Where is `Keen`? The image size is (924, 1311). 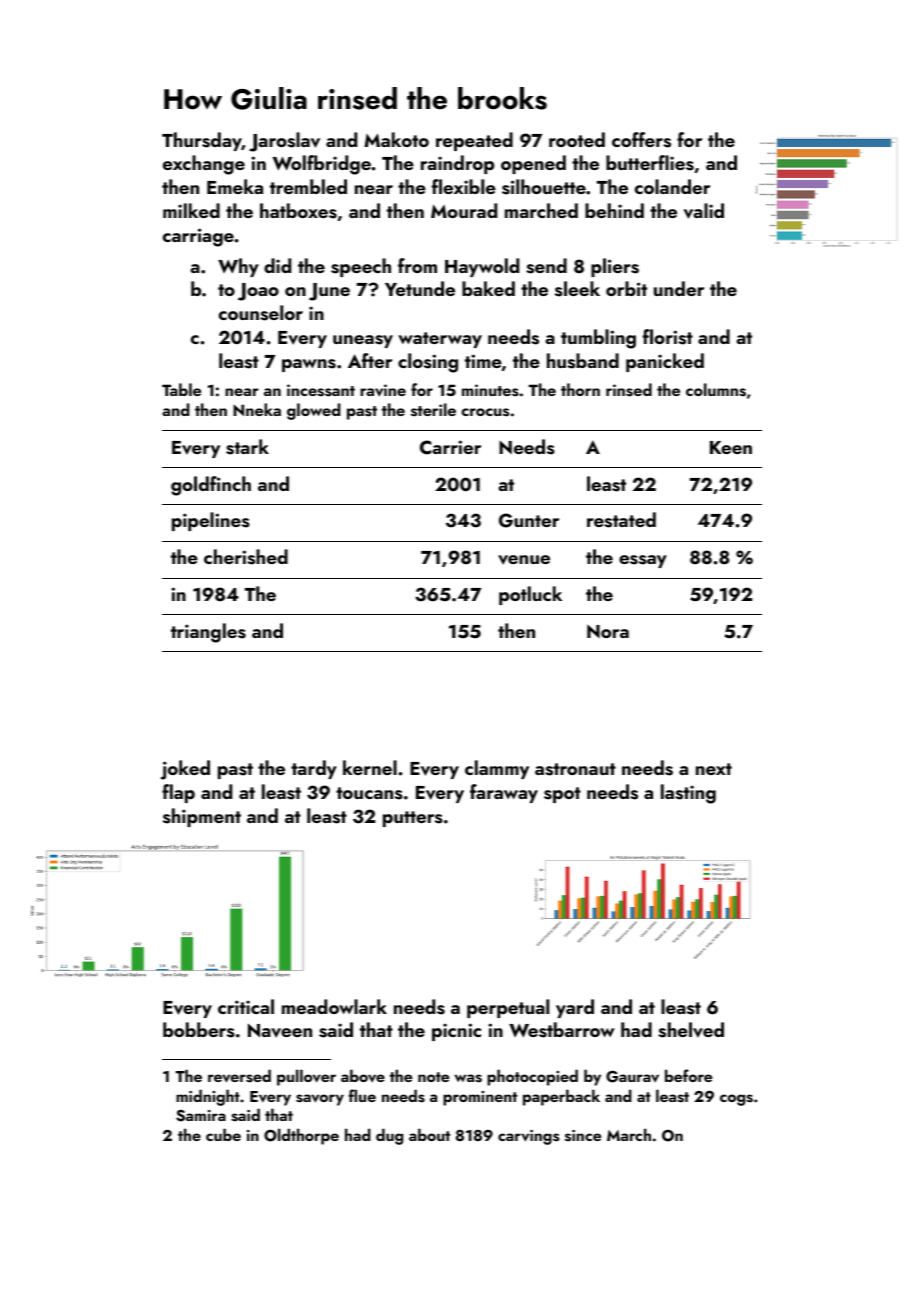 Keen is located at coordinates (731, 447).
